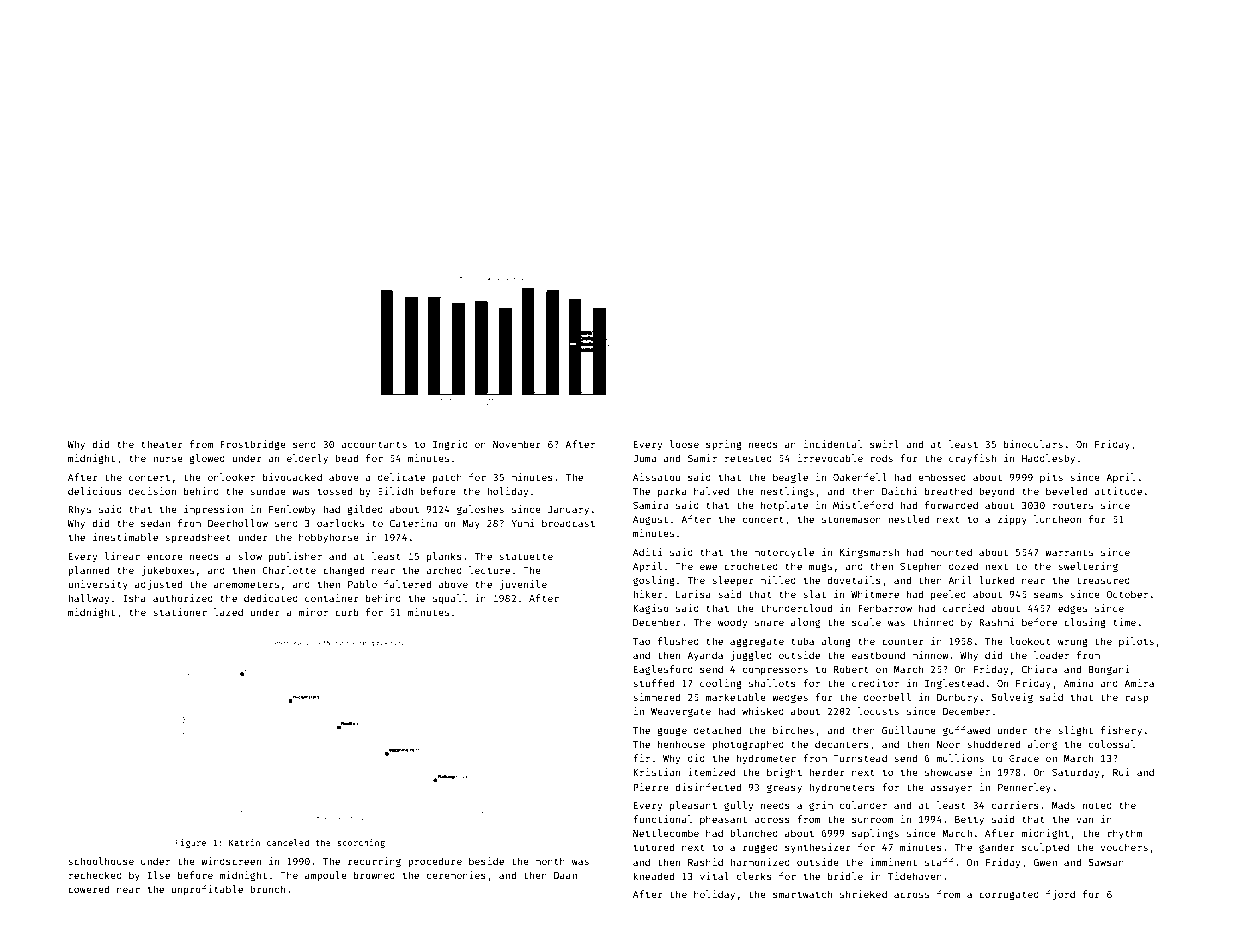 The image size is (1233, 952). Describe the element at coordinates (180, 612) in the document. I see `stationer` at that location.
